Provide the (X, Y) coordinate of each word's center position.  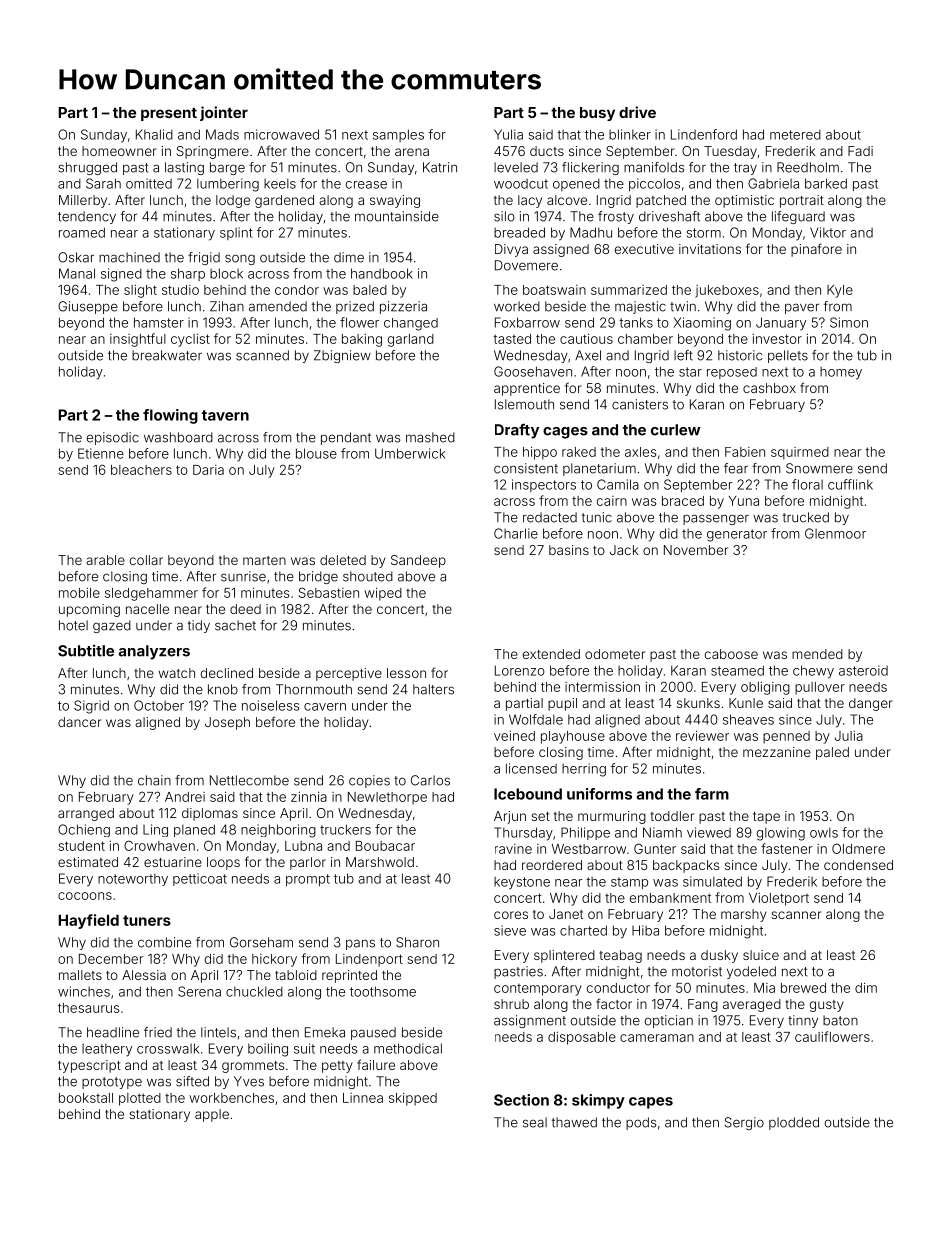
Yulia (508, 134)
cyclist (190, 340)
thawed (574, 1122)
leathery (107, 1050)
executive (644, 249)
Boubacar (385, 846)
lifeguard (798, 217)
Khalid (154, 134)
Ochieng (84, 830)
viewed (709, 832)
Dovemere (526, 265)
